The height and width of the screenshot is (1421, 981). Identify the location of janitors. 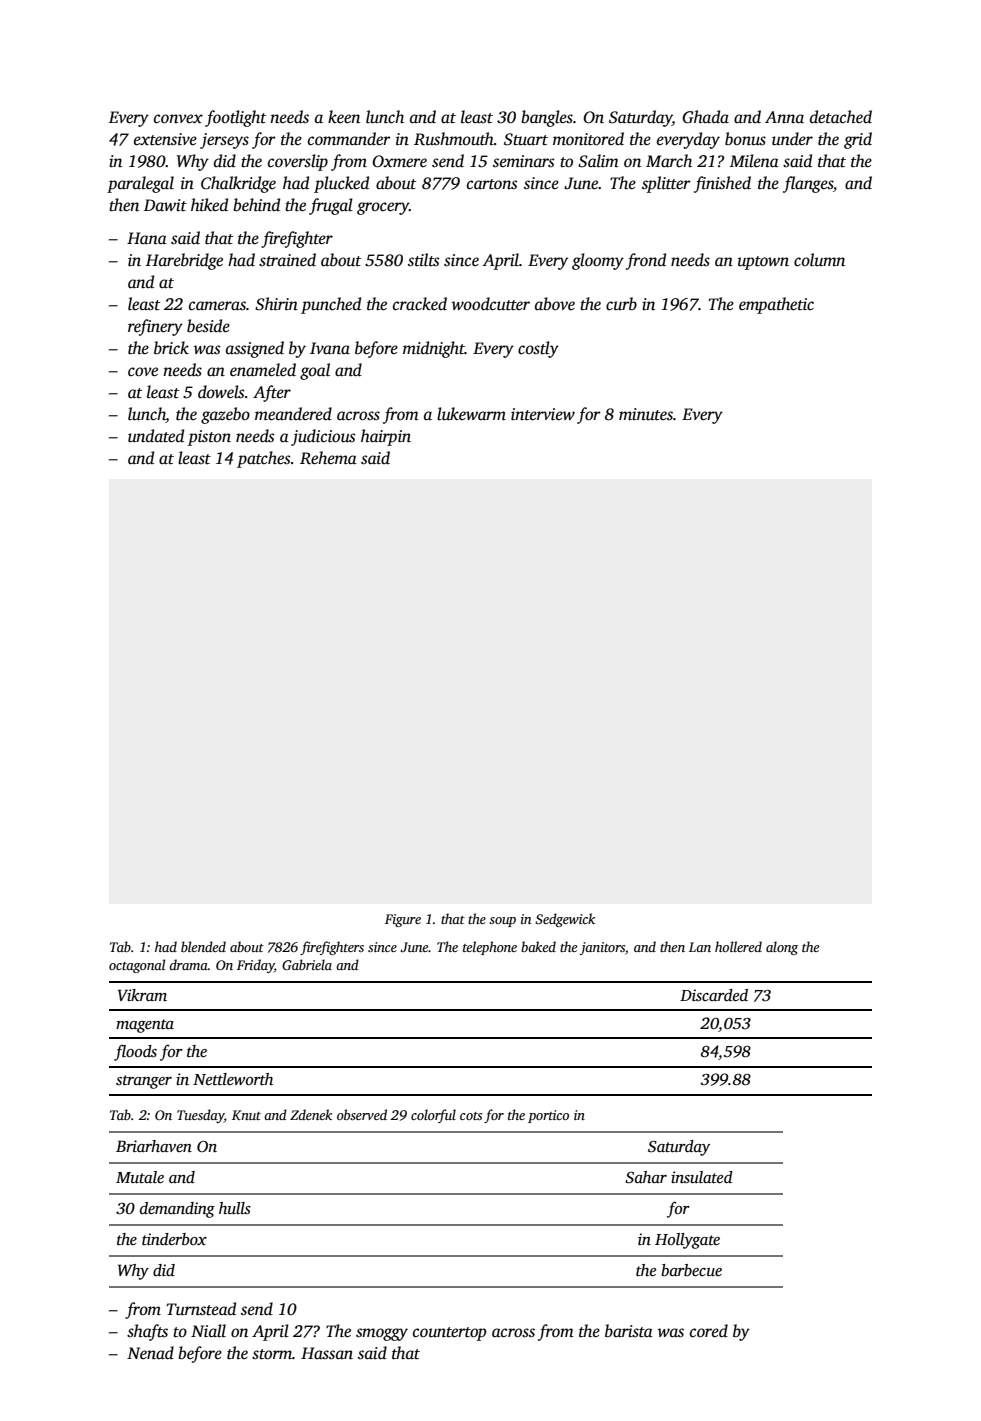
(602, 948).
